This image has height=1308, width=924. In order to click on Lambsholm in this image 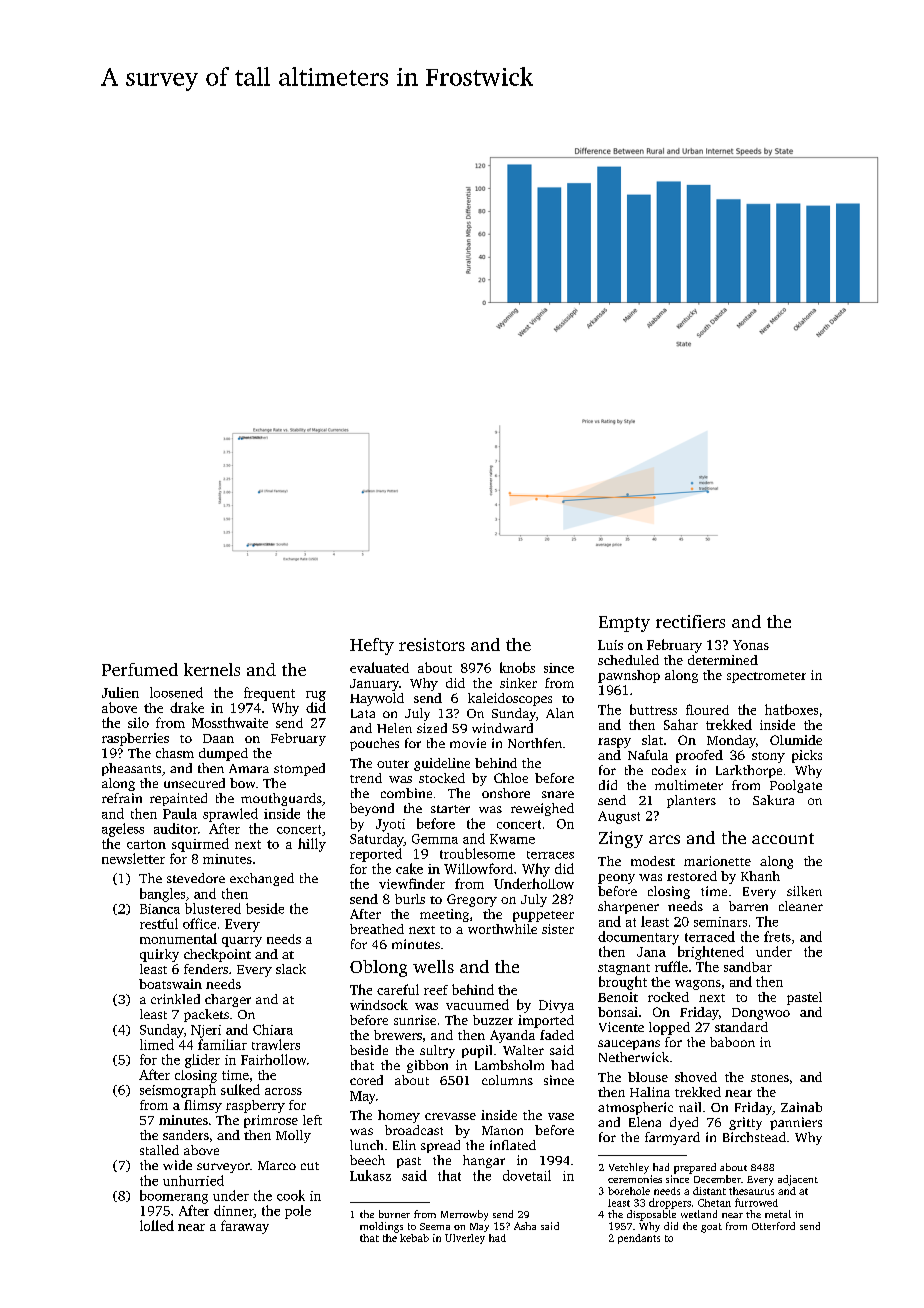, I will do `click(509, 1065)`.
